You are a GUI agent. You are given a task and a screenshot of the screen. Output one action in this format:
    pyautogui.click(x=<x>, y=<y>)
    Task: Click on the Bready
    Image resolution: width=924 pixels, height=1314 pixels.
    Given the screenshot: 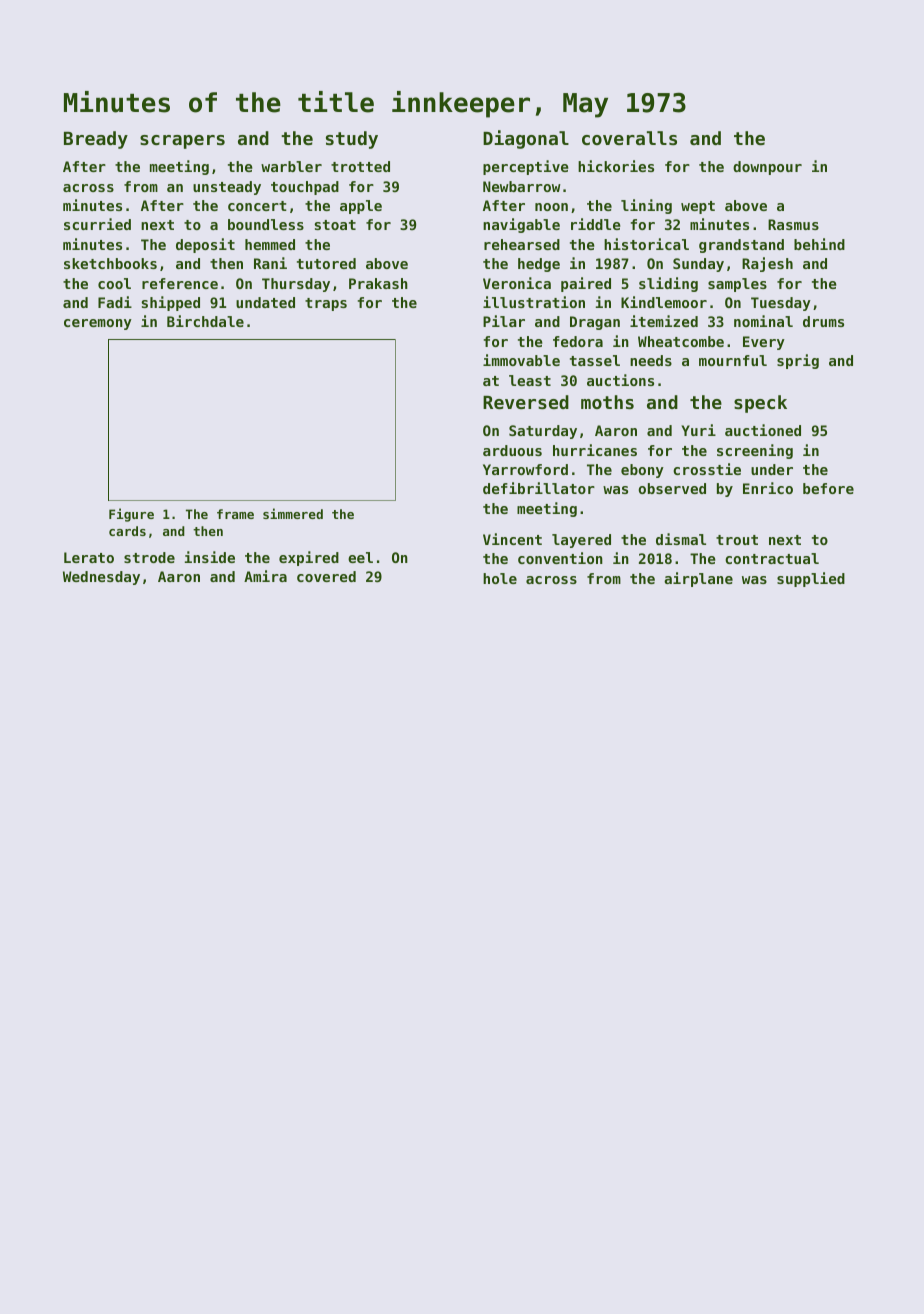 What is the action you would take?
    pyautogui.click(x=96, y=140)
